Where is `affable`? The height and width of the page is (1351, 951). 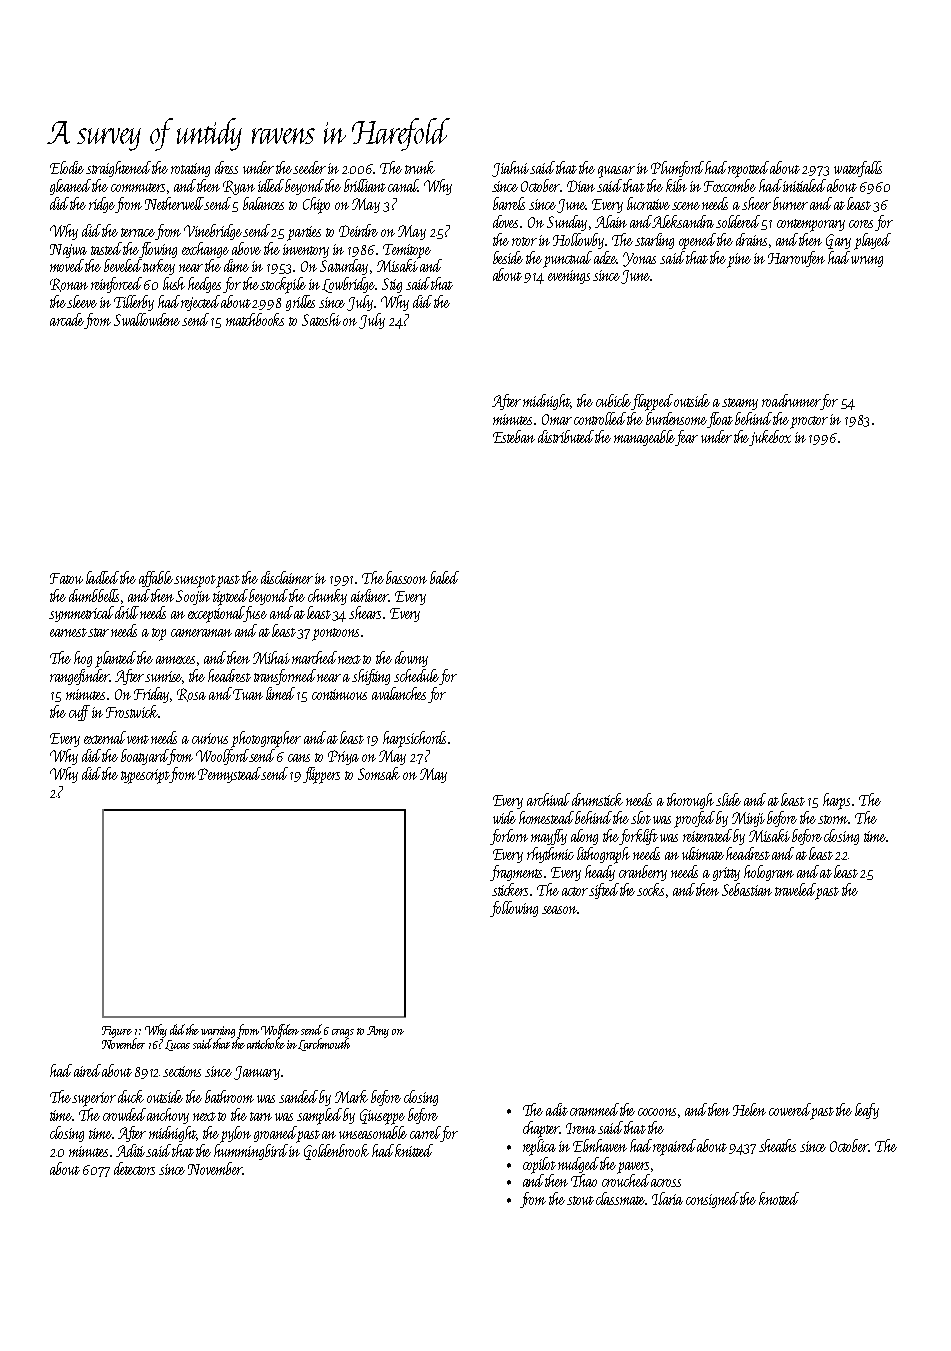 affable is located at coordinates (156, 579).
